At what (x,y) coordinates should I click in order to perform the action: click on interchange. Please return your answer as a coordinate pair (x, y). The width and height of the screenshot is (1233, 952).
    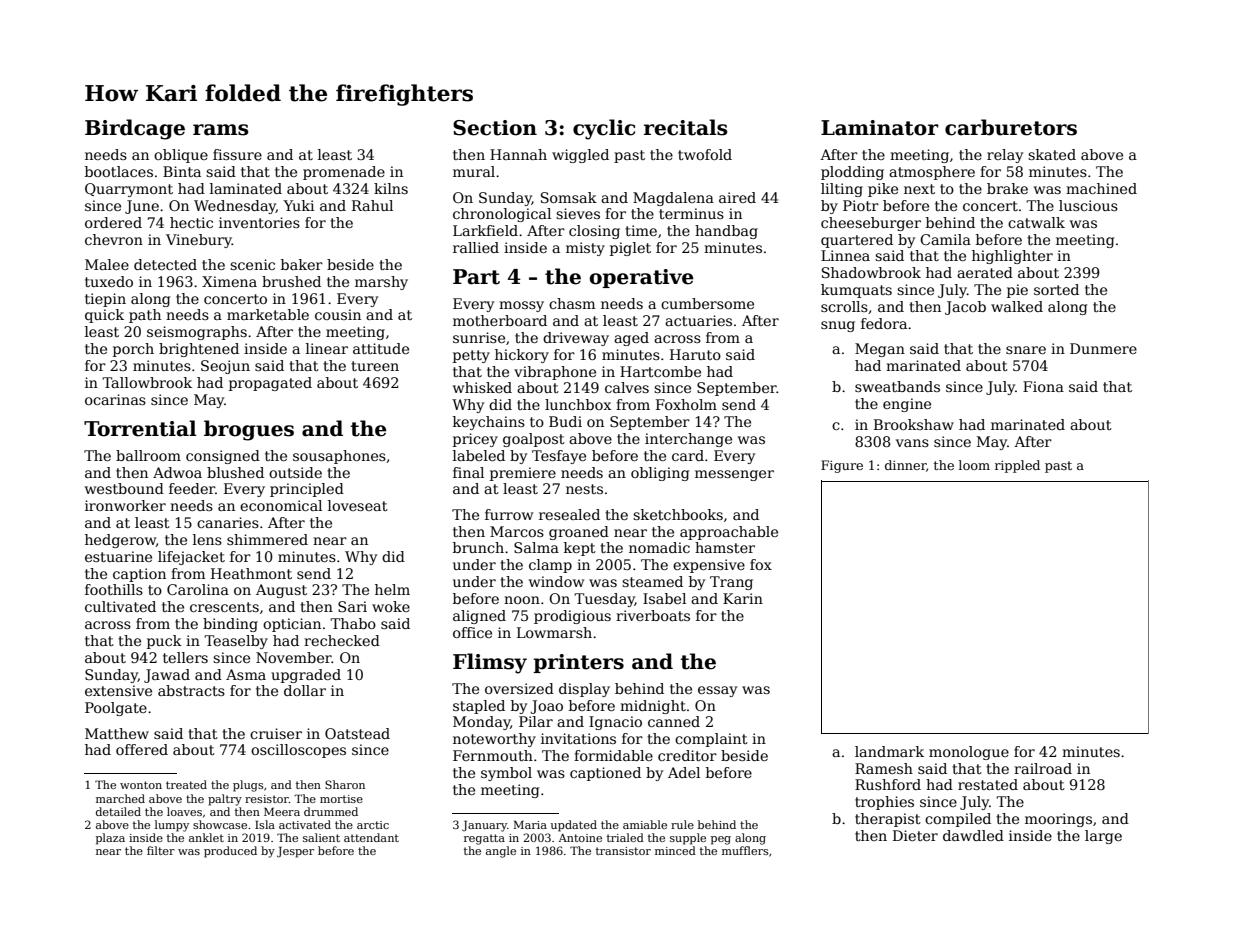
    Looking at the image, I should click on (688, 440).
